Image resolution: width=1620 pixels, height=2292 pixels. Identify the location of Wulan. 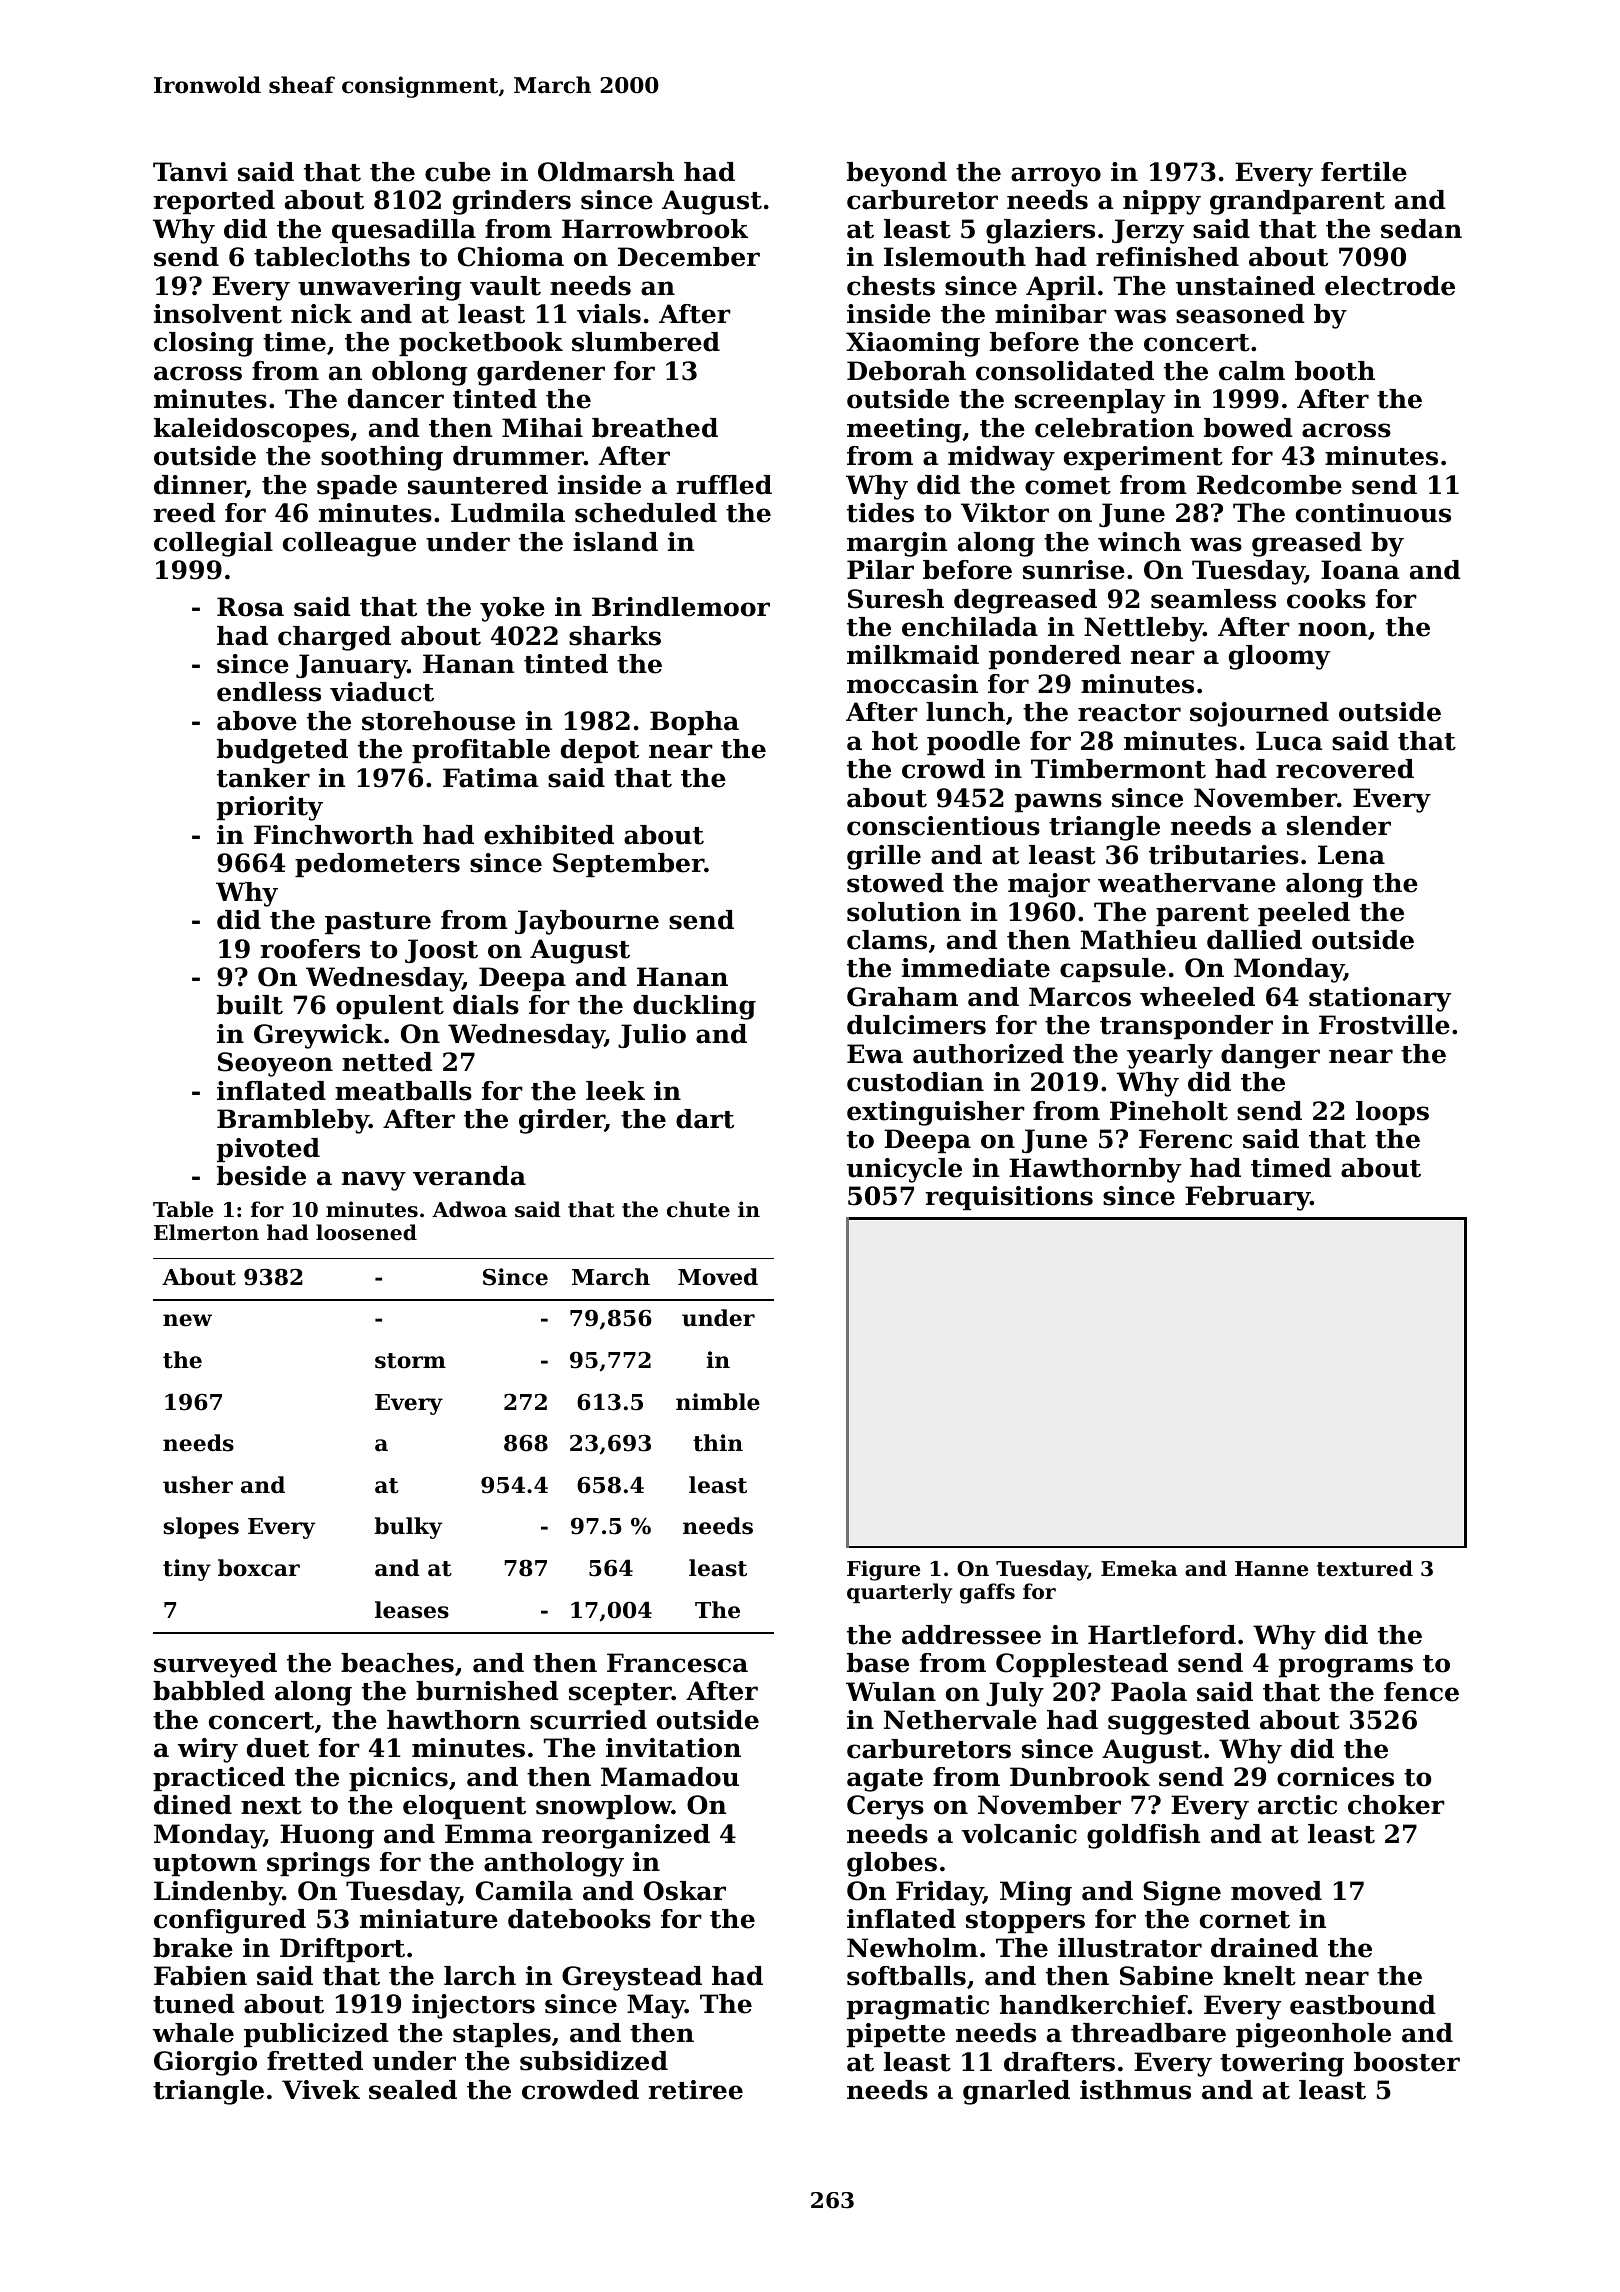
(891, 1692).
